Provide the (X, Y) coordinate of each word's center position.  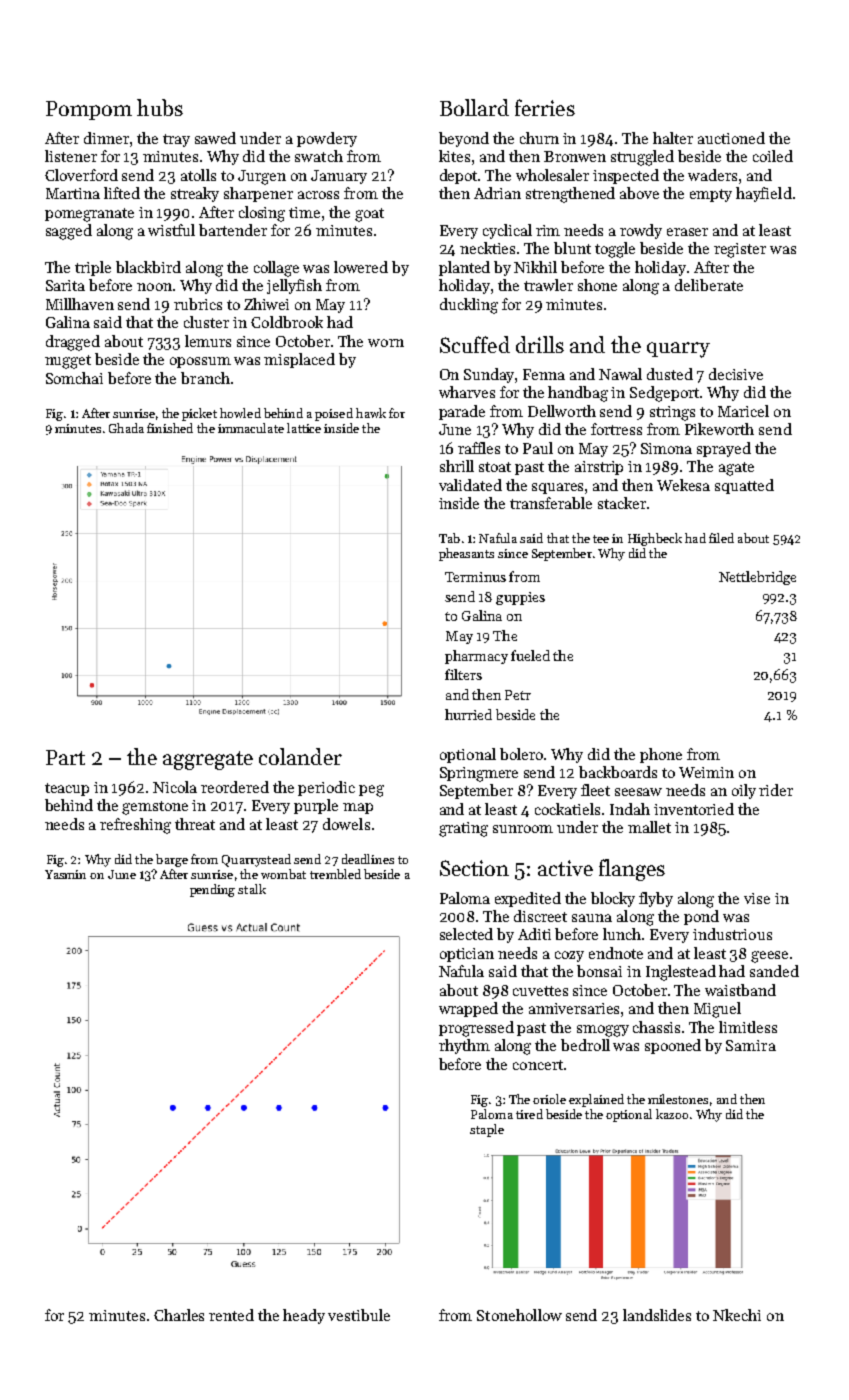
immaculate (251, 428)
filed (721, 538)
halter (673, 138)
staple (487, 1130)
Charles (179, 1315)
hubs (160, 107)
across (318, 195)
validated (470, 485)
